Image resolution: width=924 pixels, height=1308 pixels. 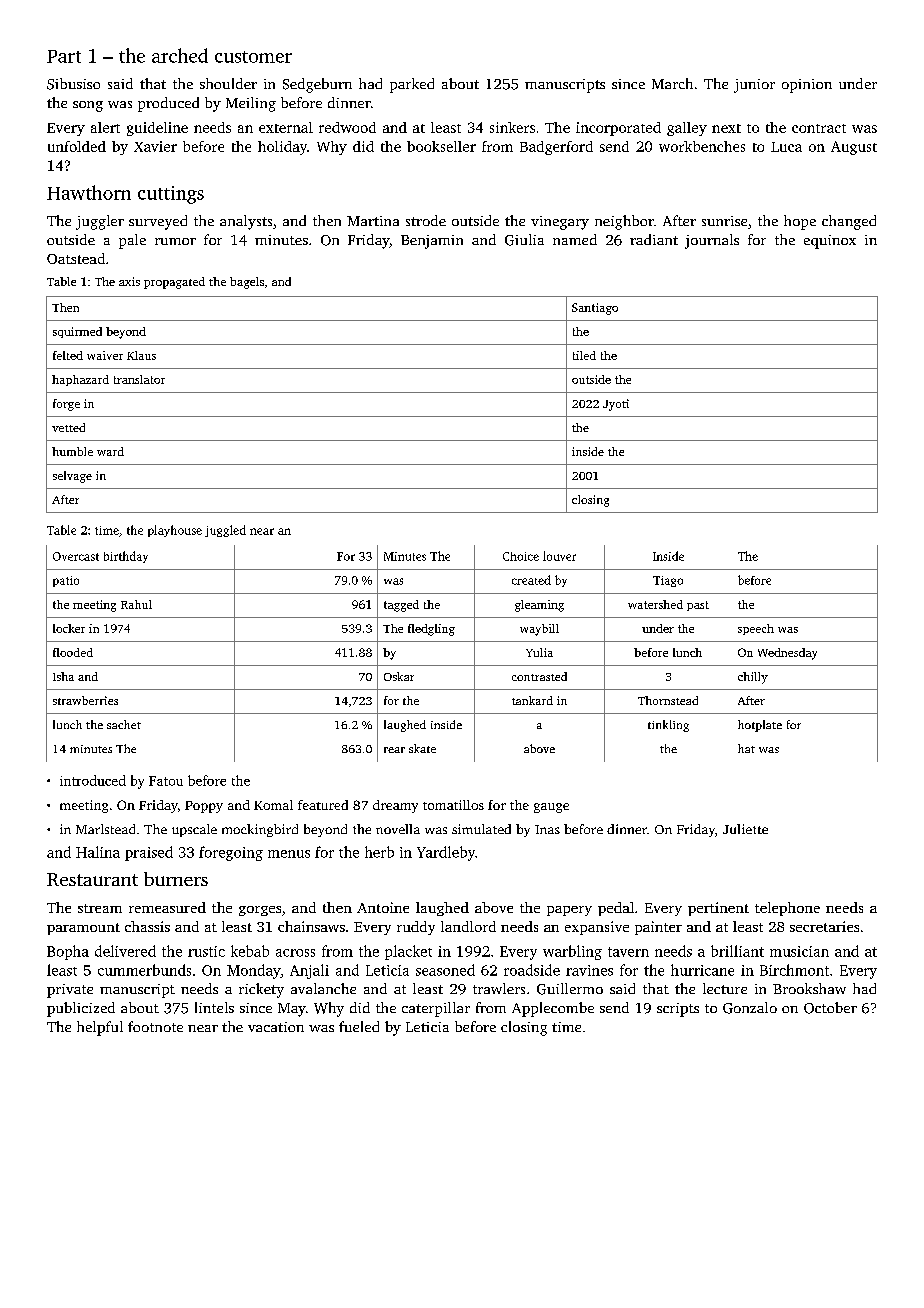 I want to click on arched, so click(x=180, y=55).
